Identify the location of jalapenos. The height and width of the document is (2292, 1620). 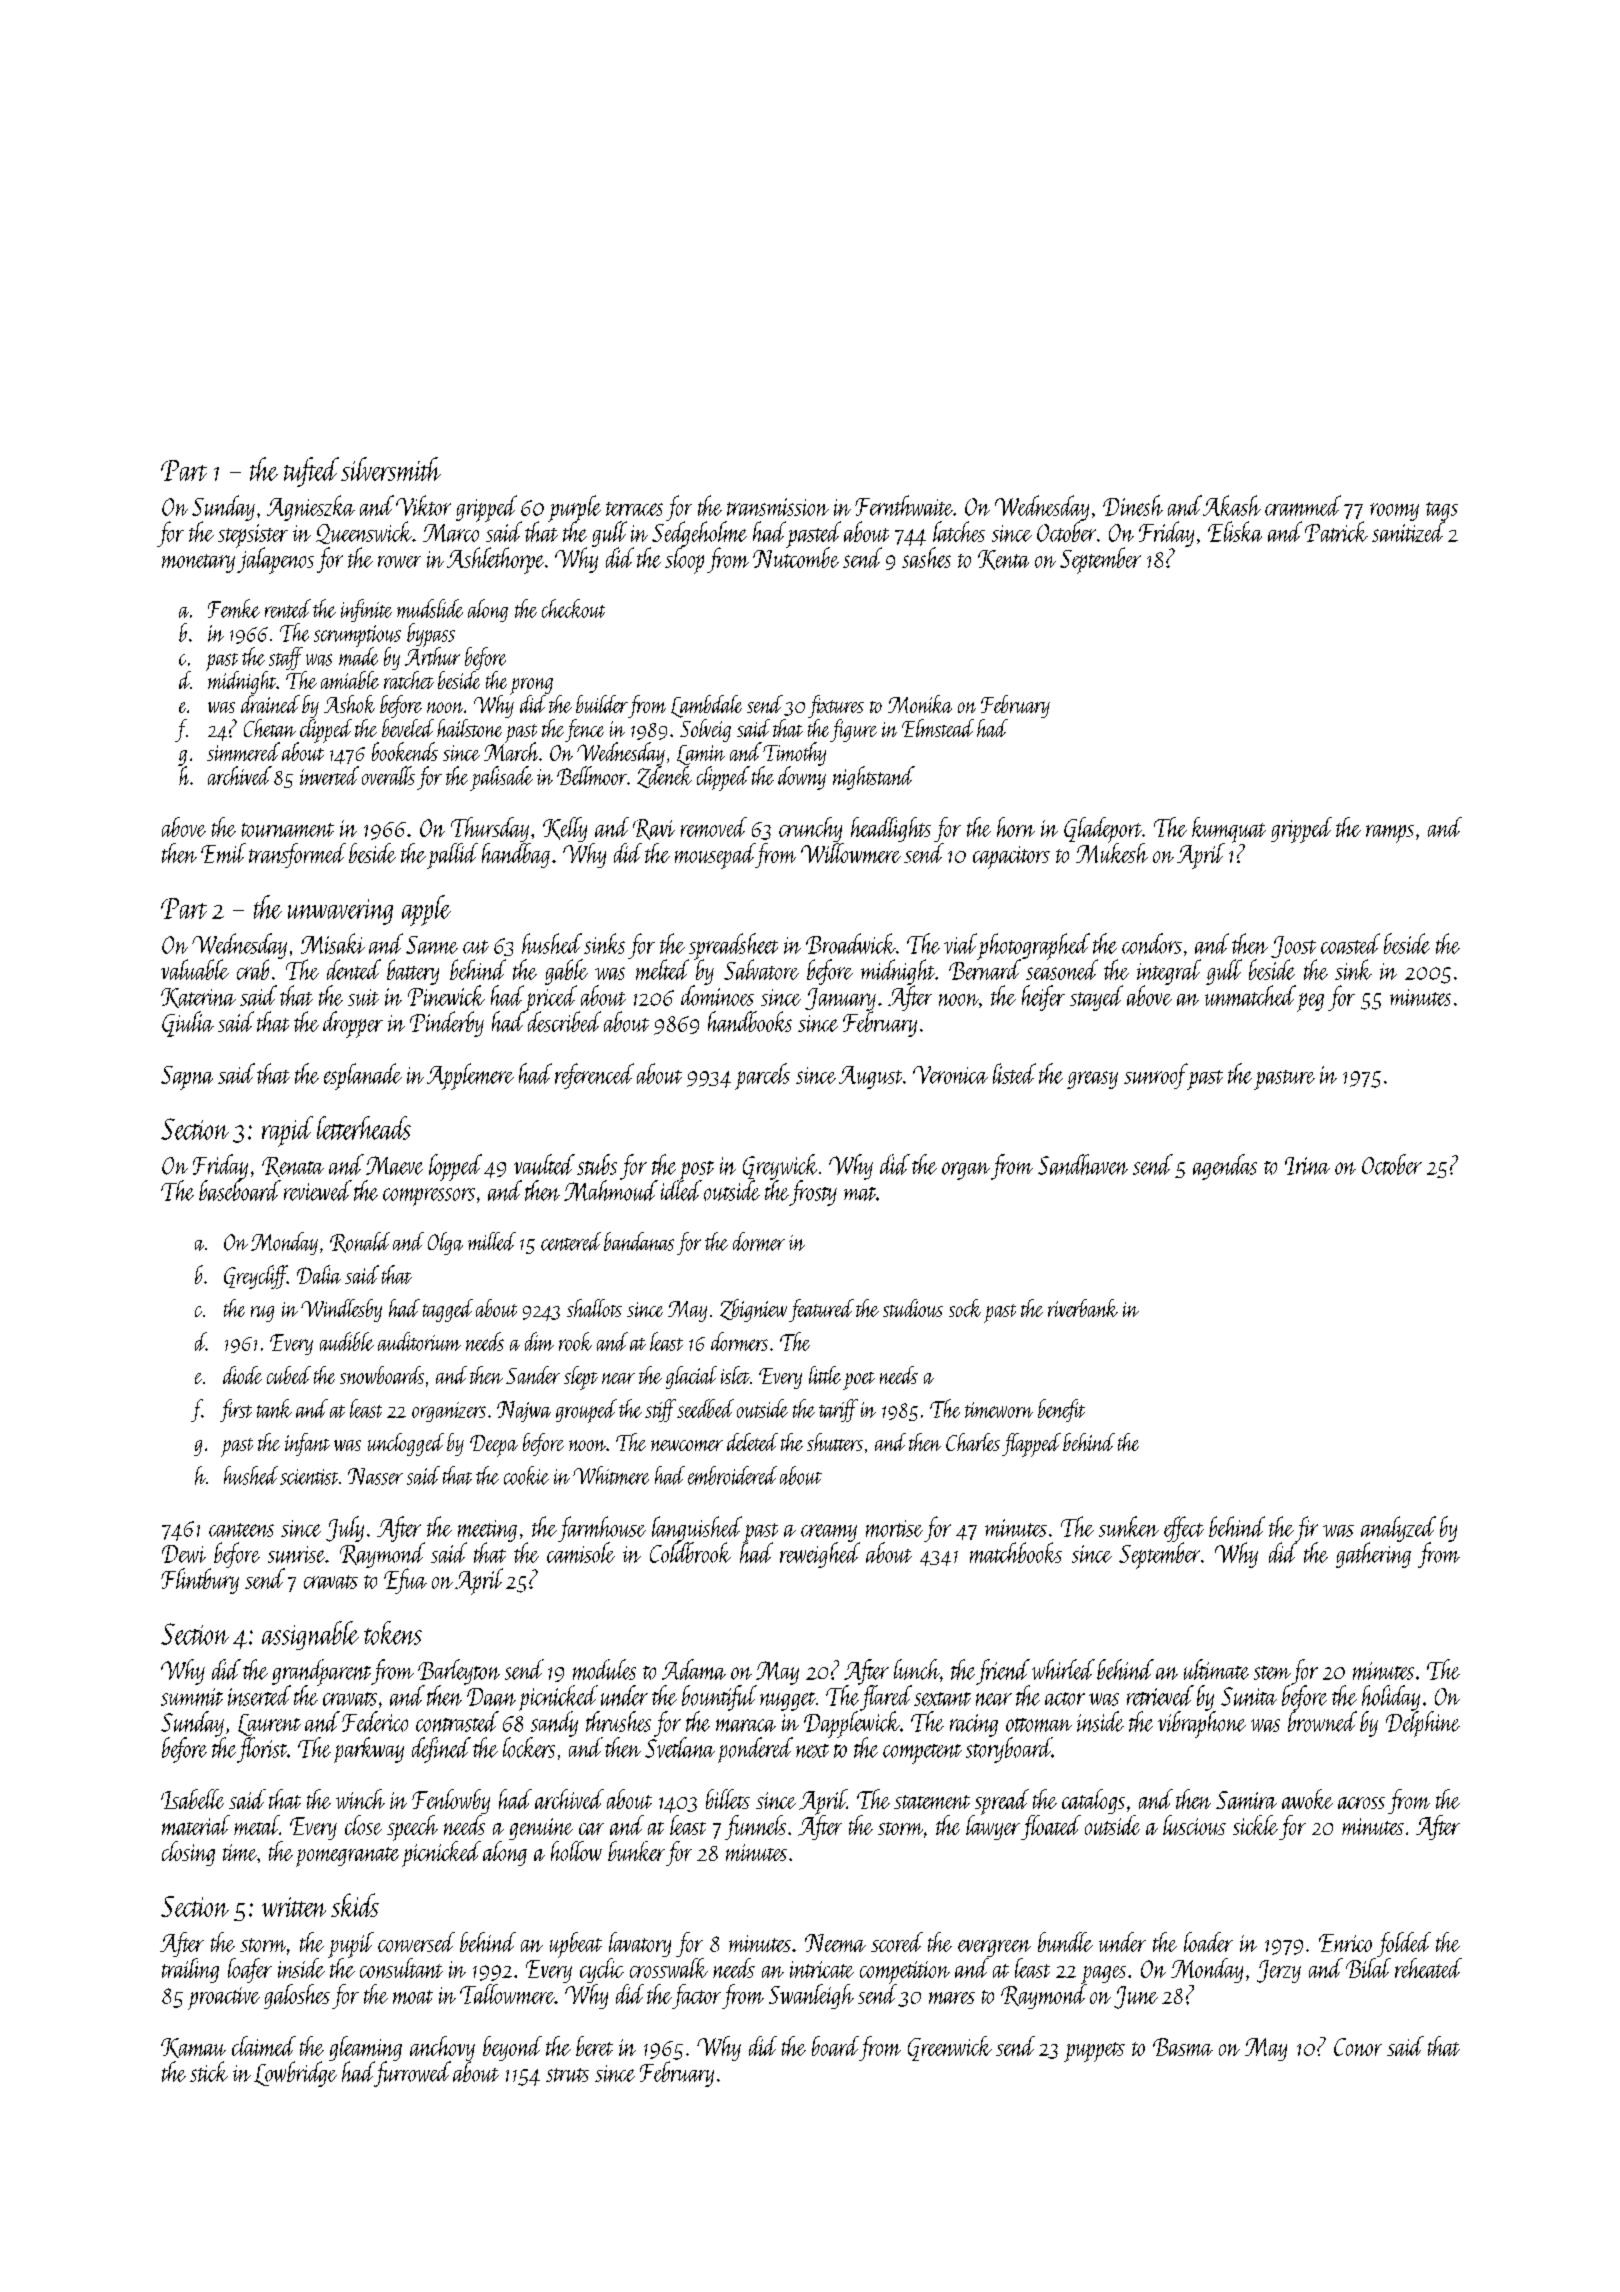
(275, 561).
